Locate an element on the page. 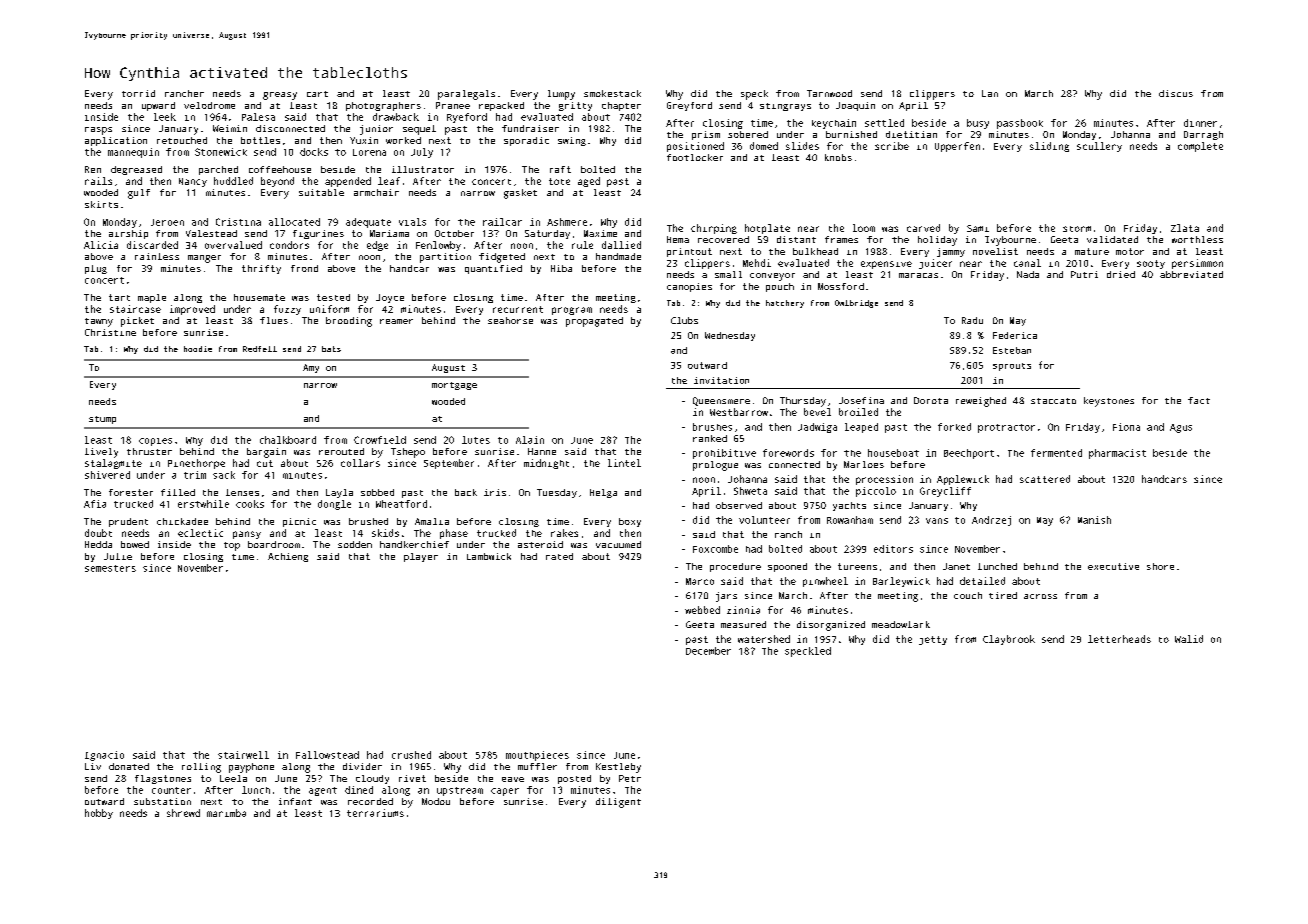 The image size is (1308, 924). terrariums is located at coordinates (375, 813).
